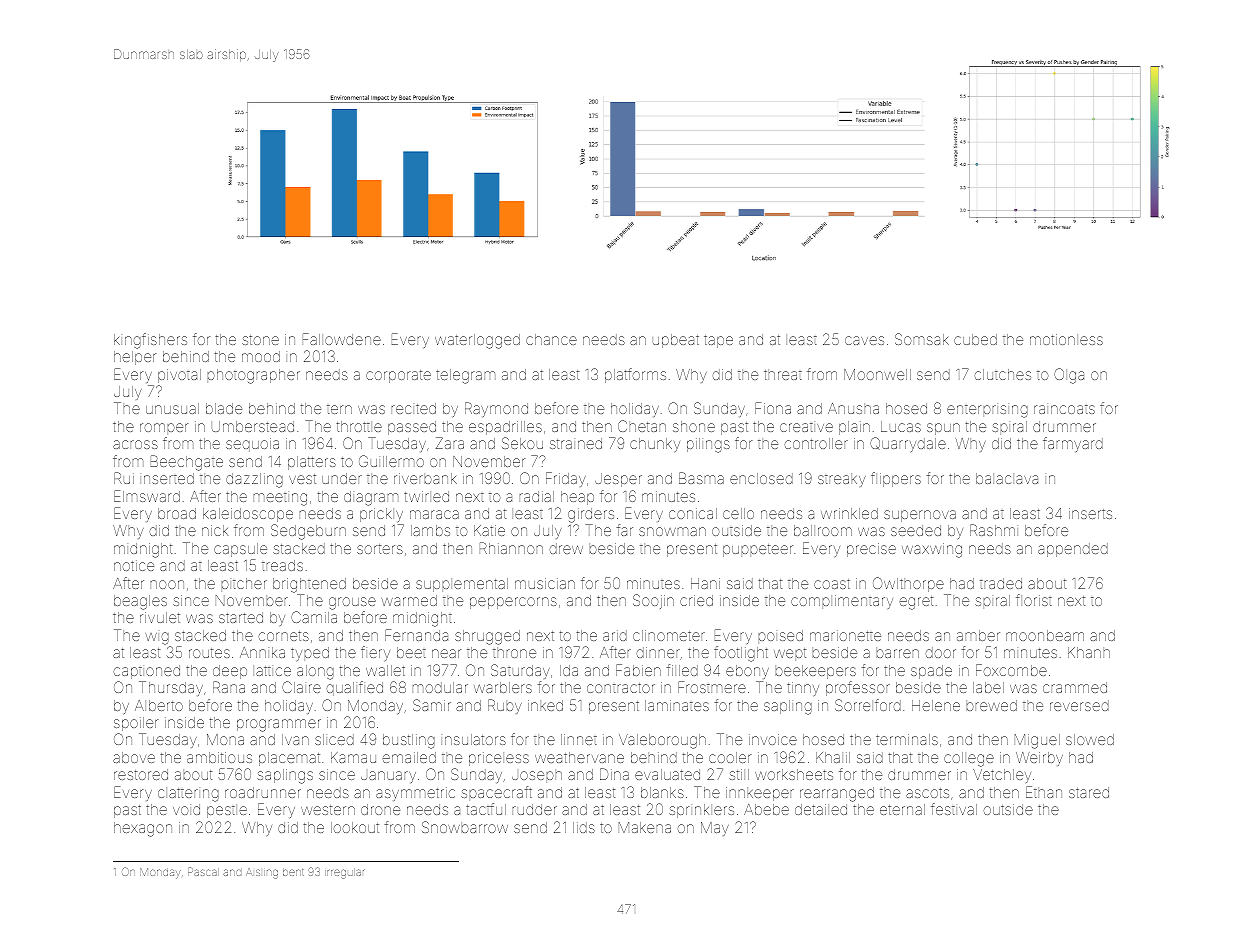 The image size is (1233, 952). What do you see at coordinates (159, 705) in the document?
I see `Alberto` at bounding box center [159, 705].
